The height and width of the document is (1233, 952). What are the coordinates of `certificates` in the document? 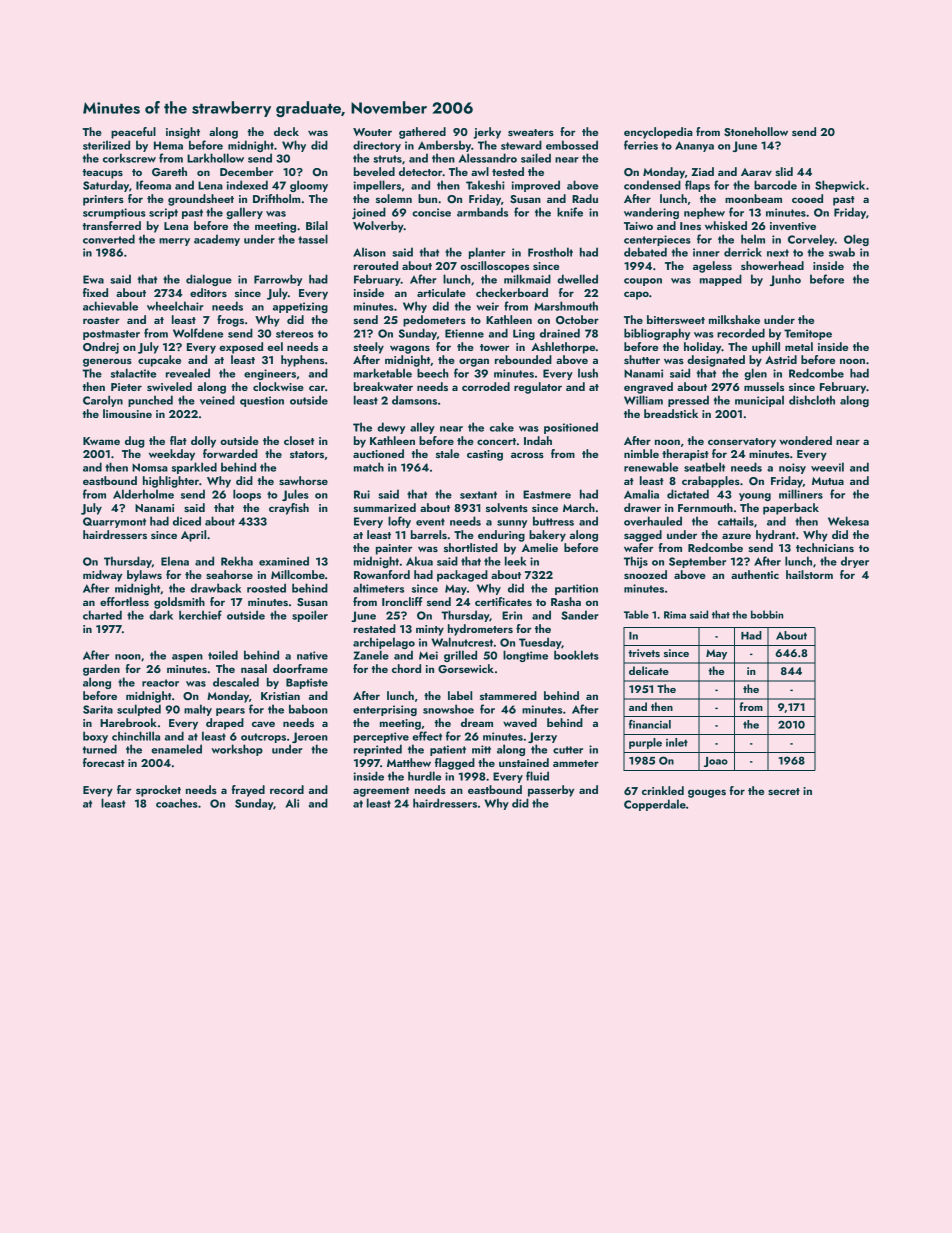 It's located at (503, 601).
